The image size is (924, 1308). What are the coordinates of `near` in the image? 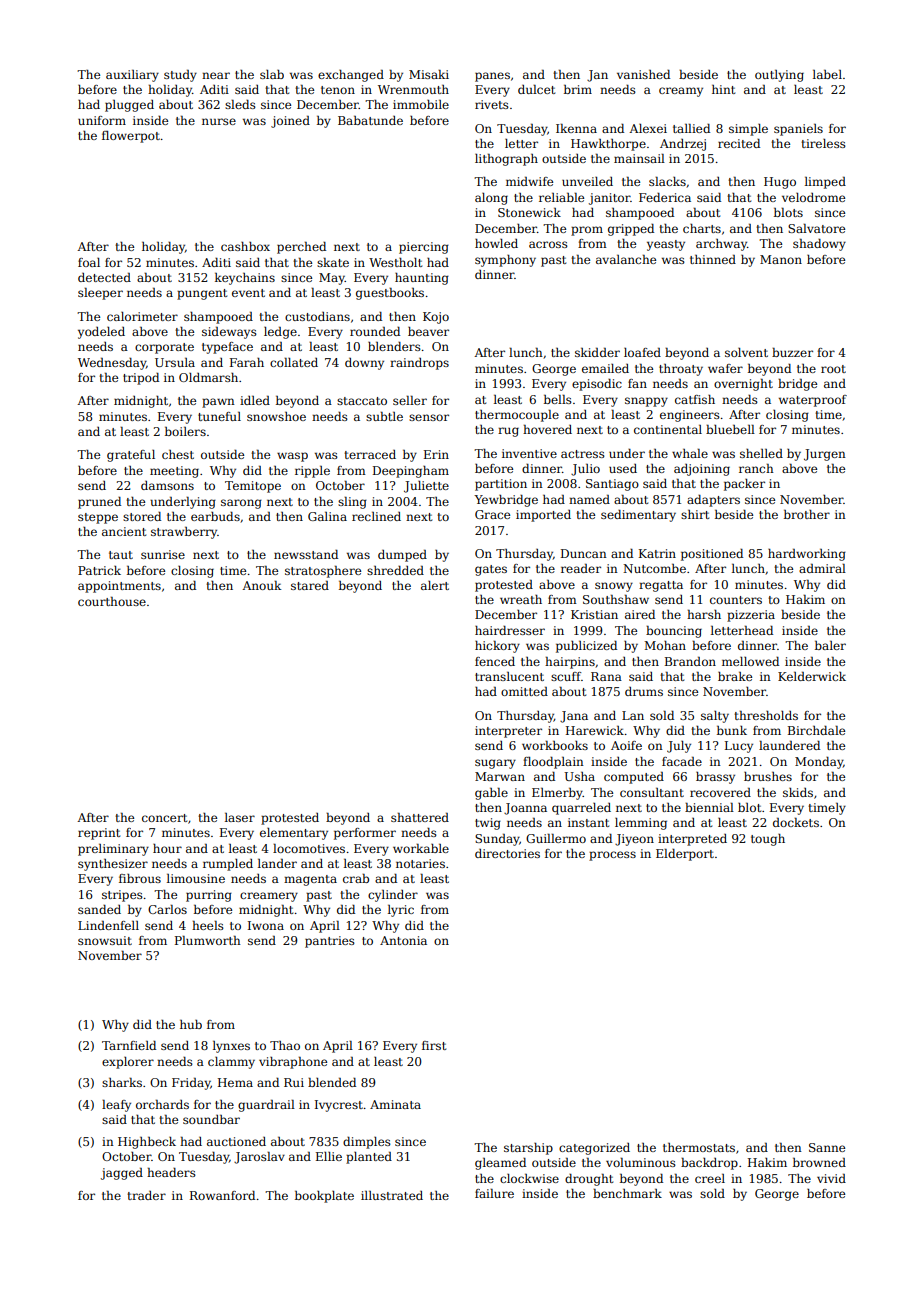 It's located at (216, 75).
